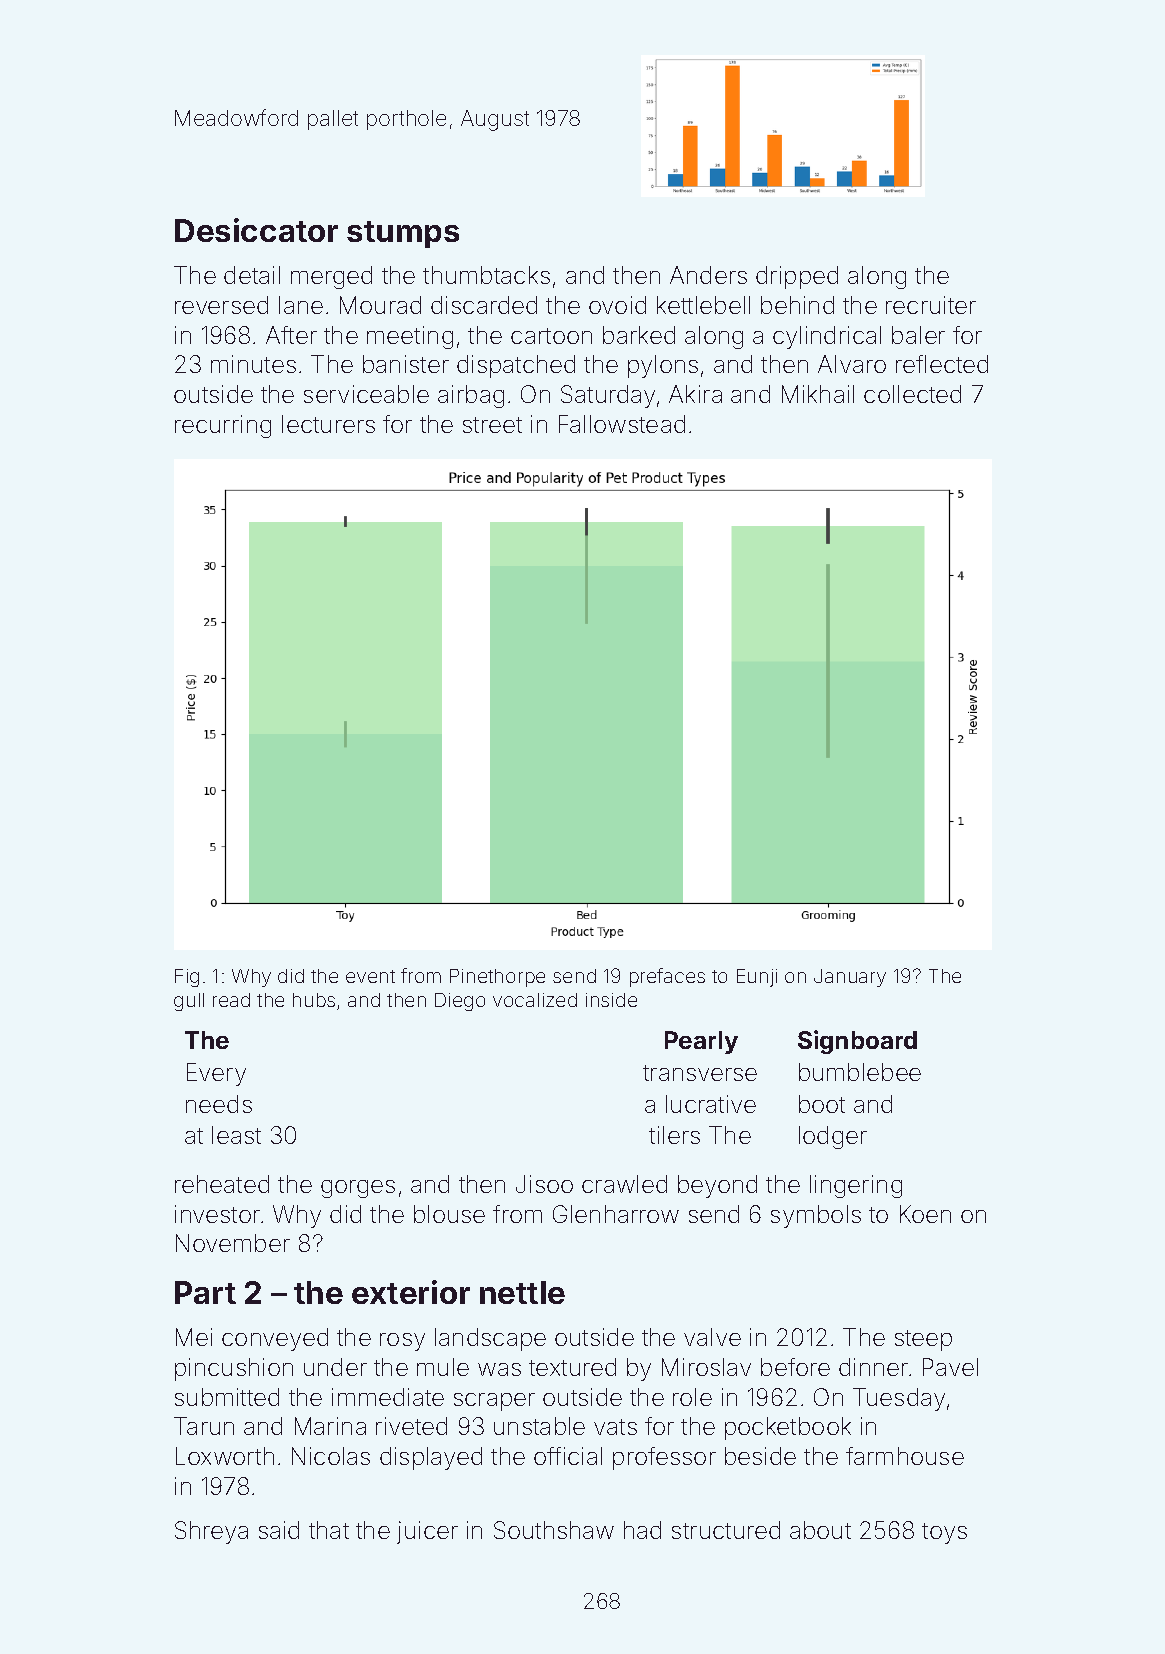  I want to click on valve, so click(712, 1337).
